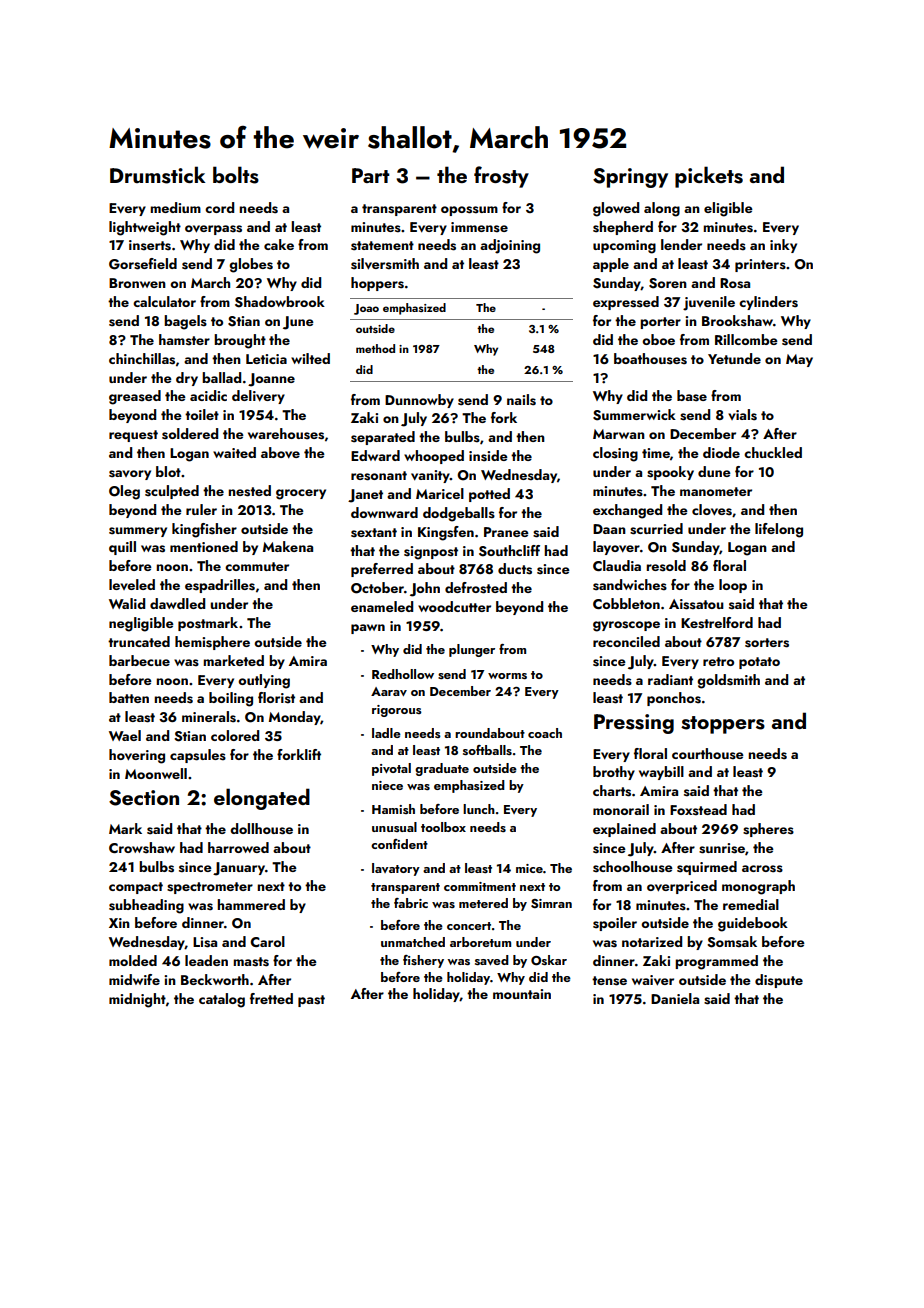 The image size is (924, 1308). I want to click on Maricel, so click(440, 493).
